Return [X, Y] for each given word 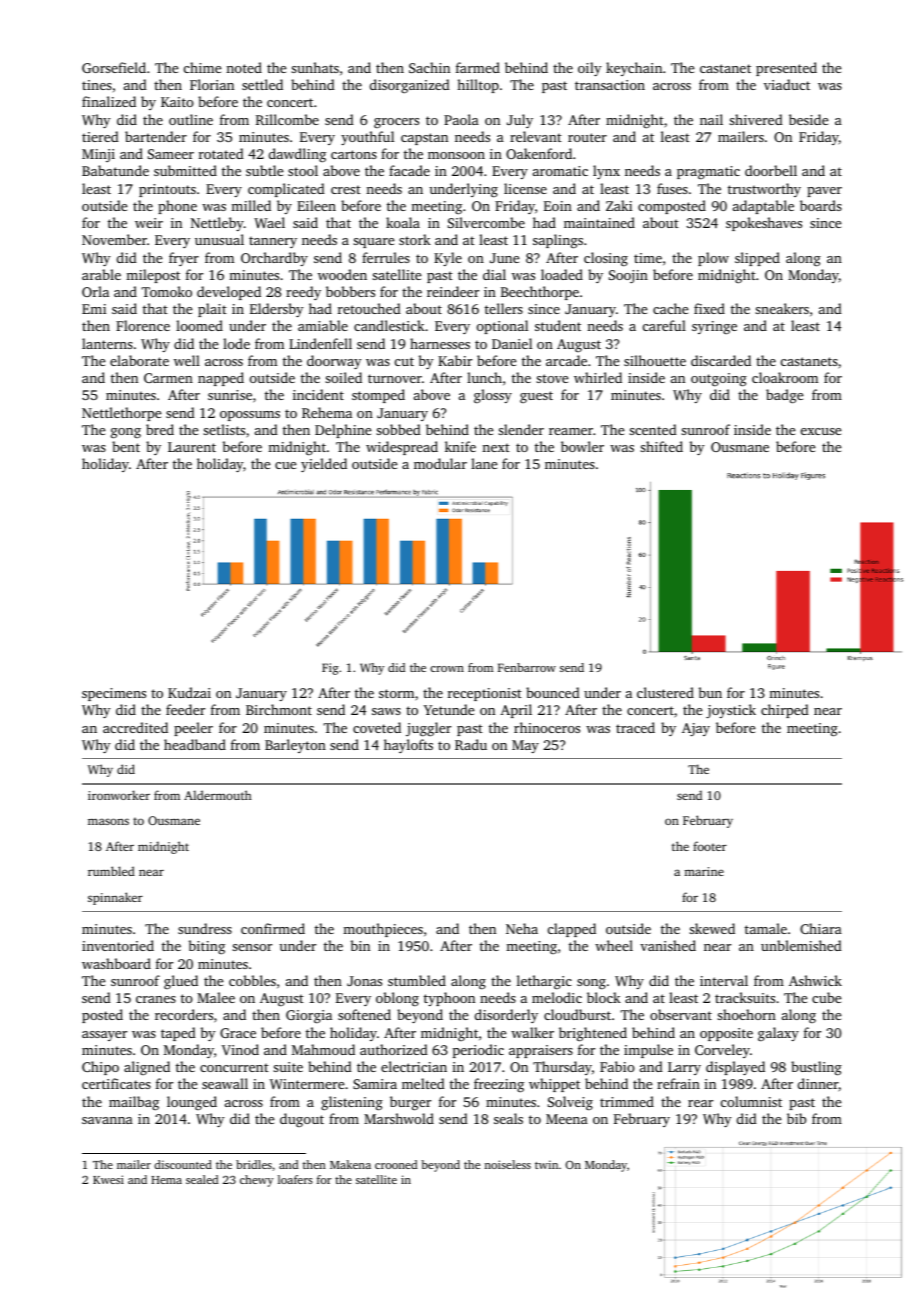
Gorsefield [114, 67]
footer [710, 846]
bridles [254, 1164]
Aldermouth [218, 795]
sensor [252, 947]
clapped [572, 930]
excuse [821, 431]
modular [440, 463]
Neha [522, 928]
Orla [95, 291]
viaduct [787, 84]
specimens [114, 694]
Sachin [429, 67]
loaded [562, 274]
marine [704, 871]
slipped [757, 259]
